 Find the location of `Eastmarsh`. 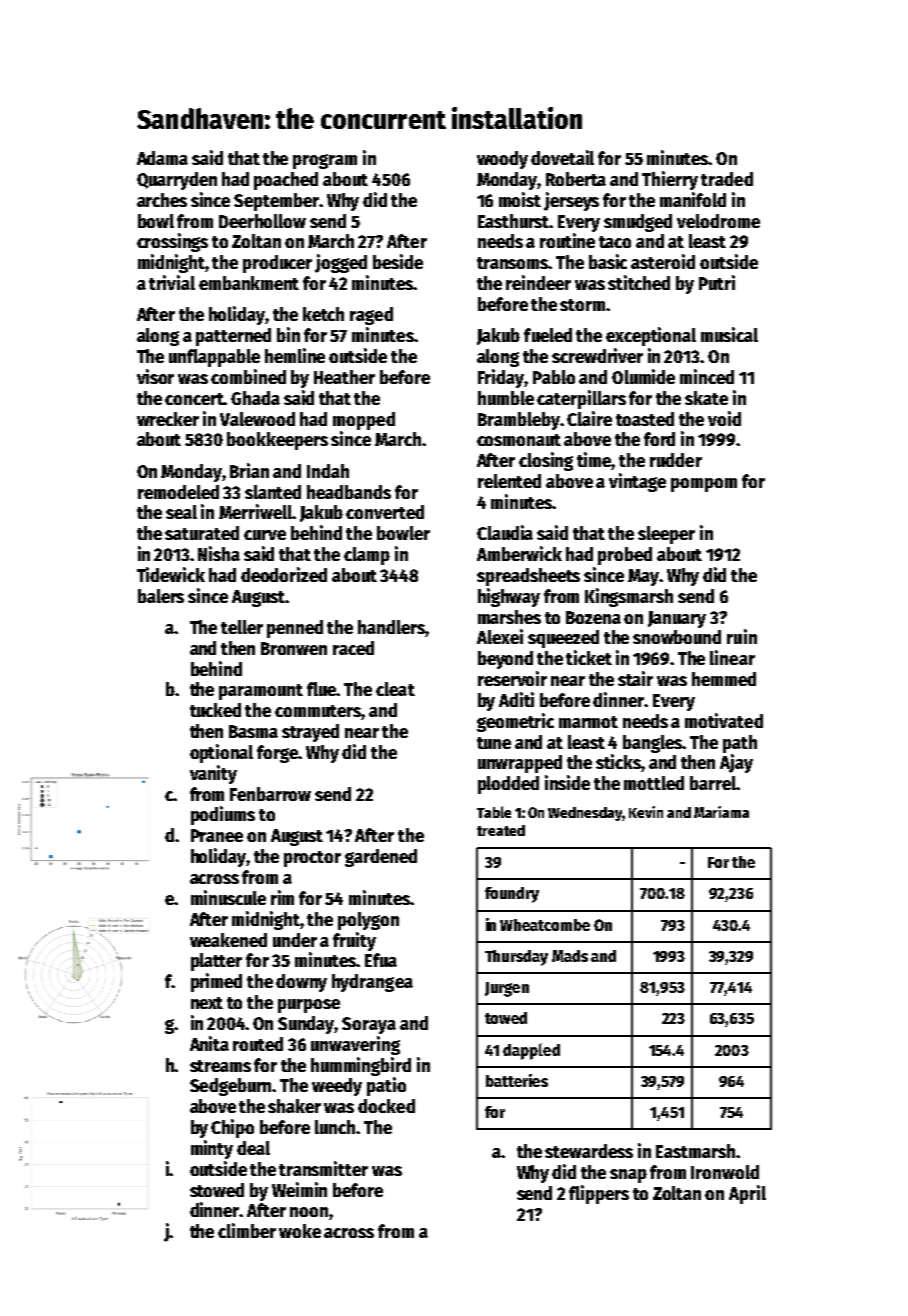

Eastmarsh is located at coordinates (695, 1151).
